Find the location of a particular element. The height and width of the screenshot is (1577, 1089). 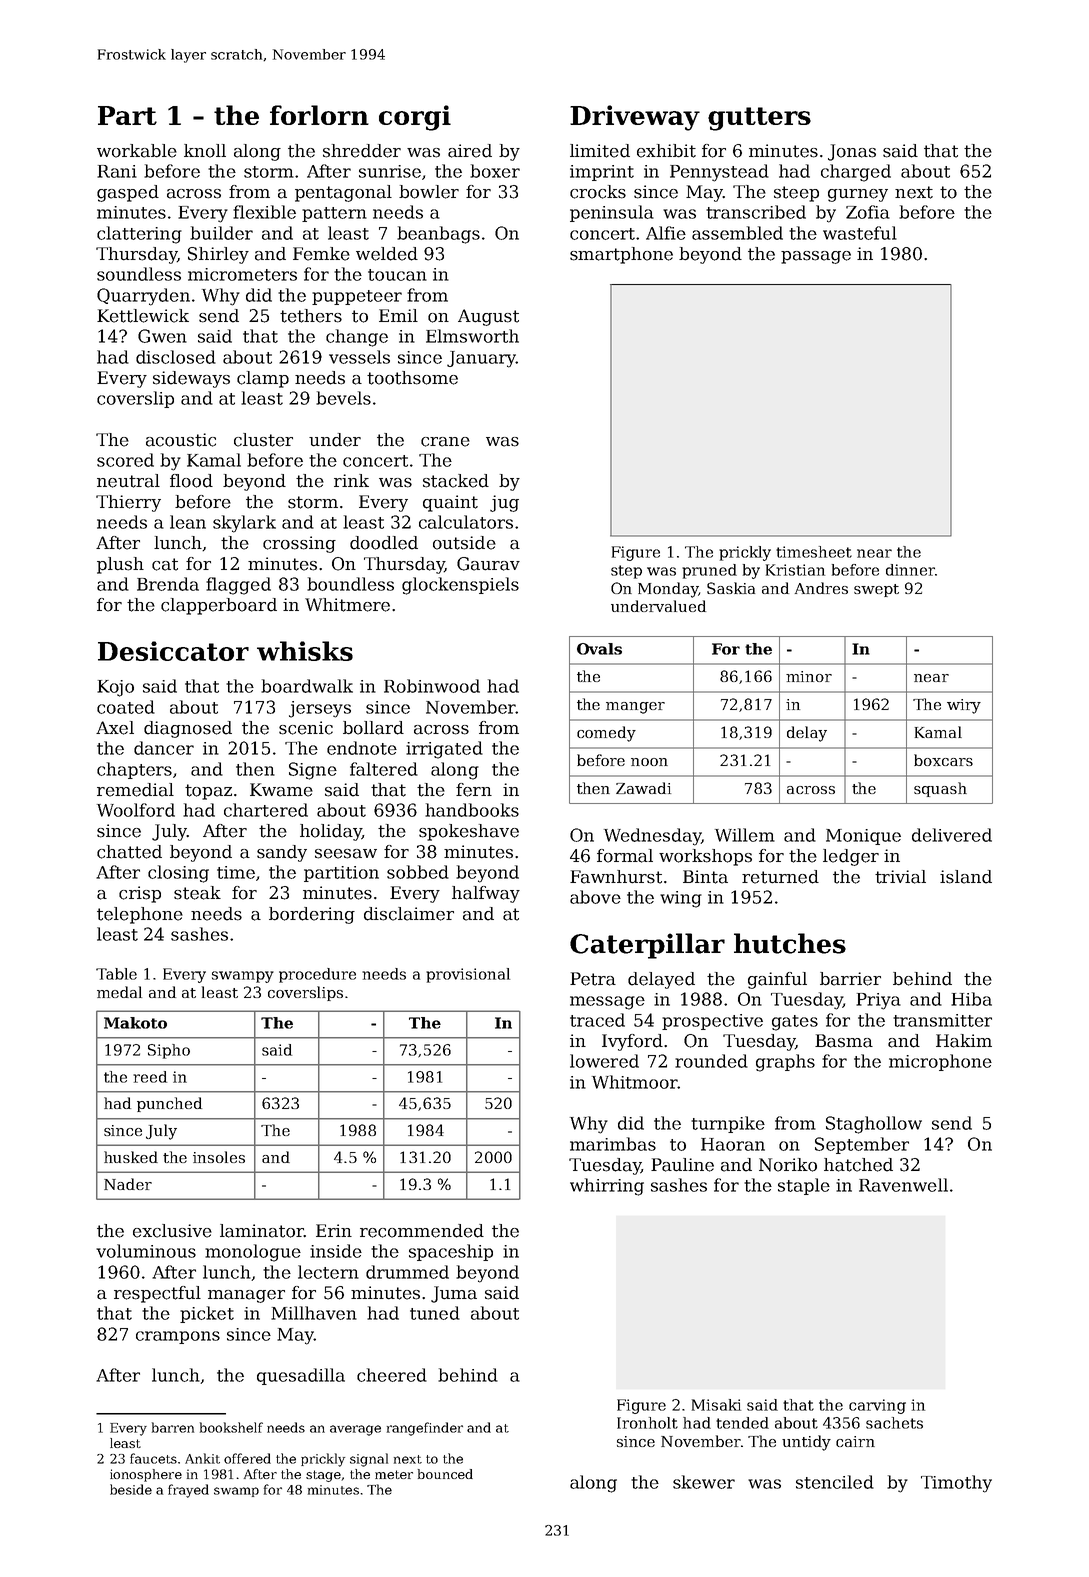

carving is located at coordinates (877, 1406).
